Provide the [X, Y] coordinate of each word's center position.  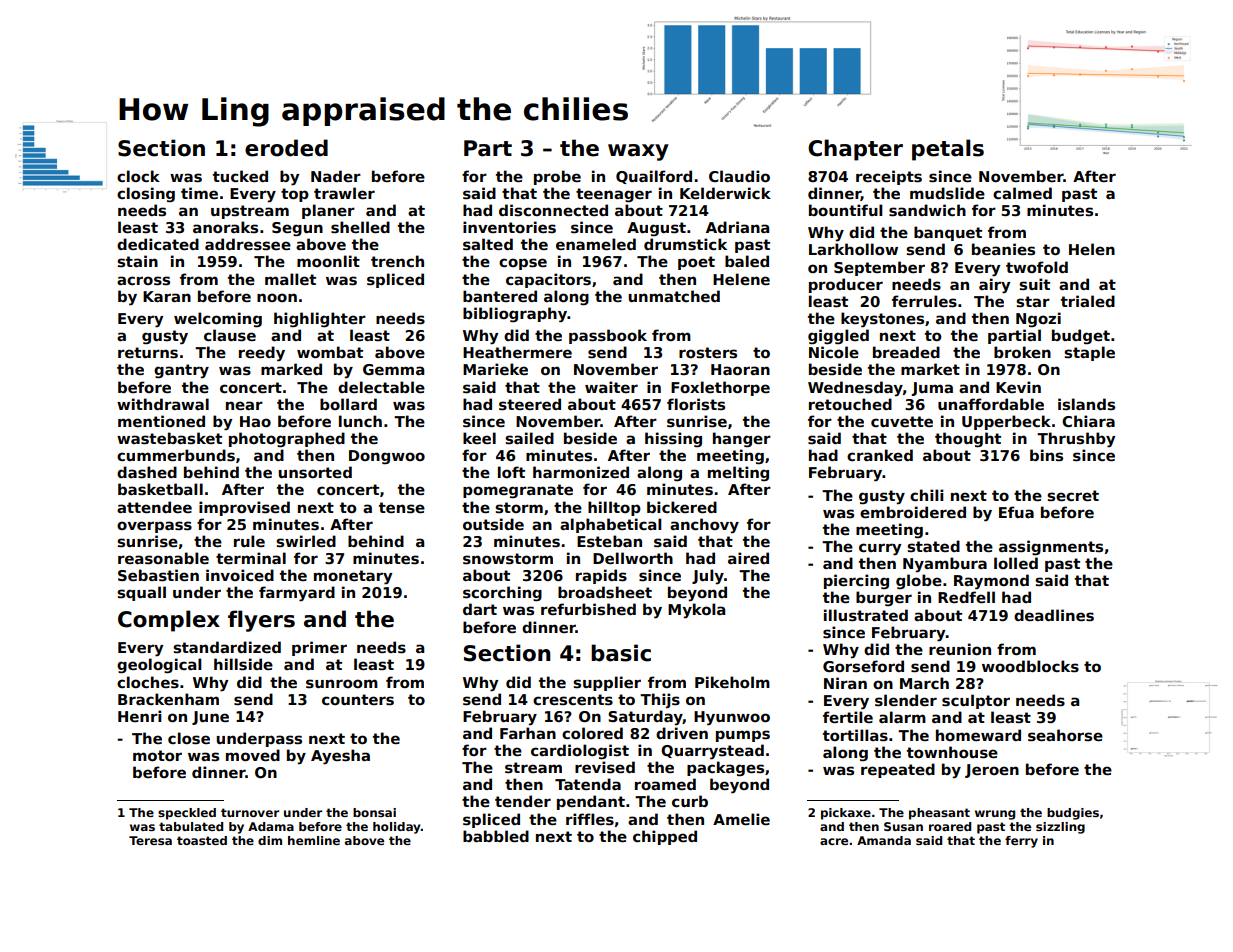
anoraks [225, 227]
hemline [314, 840]
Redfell [966, 597]
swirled [306, 541]
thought [968, 439]
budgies [1073, 814]
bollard [348, 404]
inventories [509, 227]
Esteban [609, 541]
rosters [708, 352]
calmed [1022, 193]
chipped [665, 837]
